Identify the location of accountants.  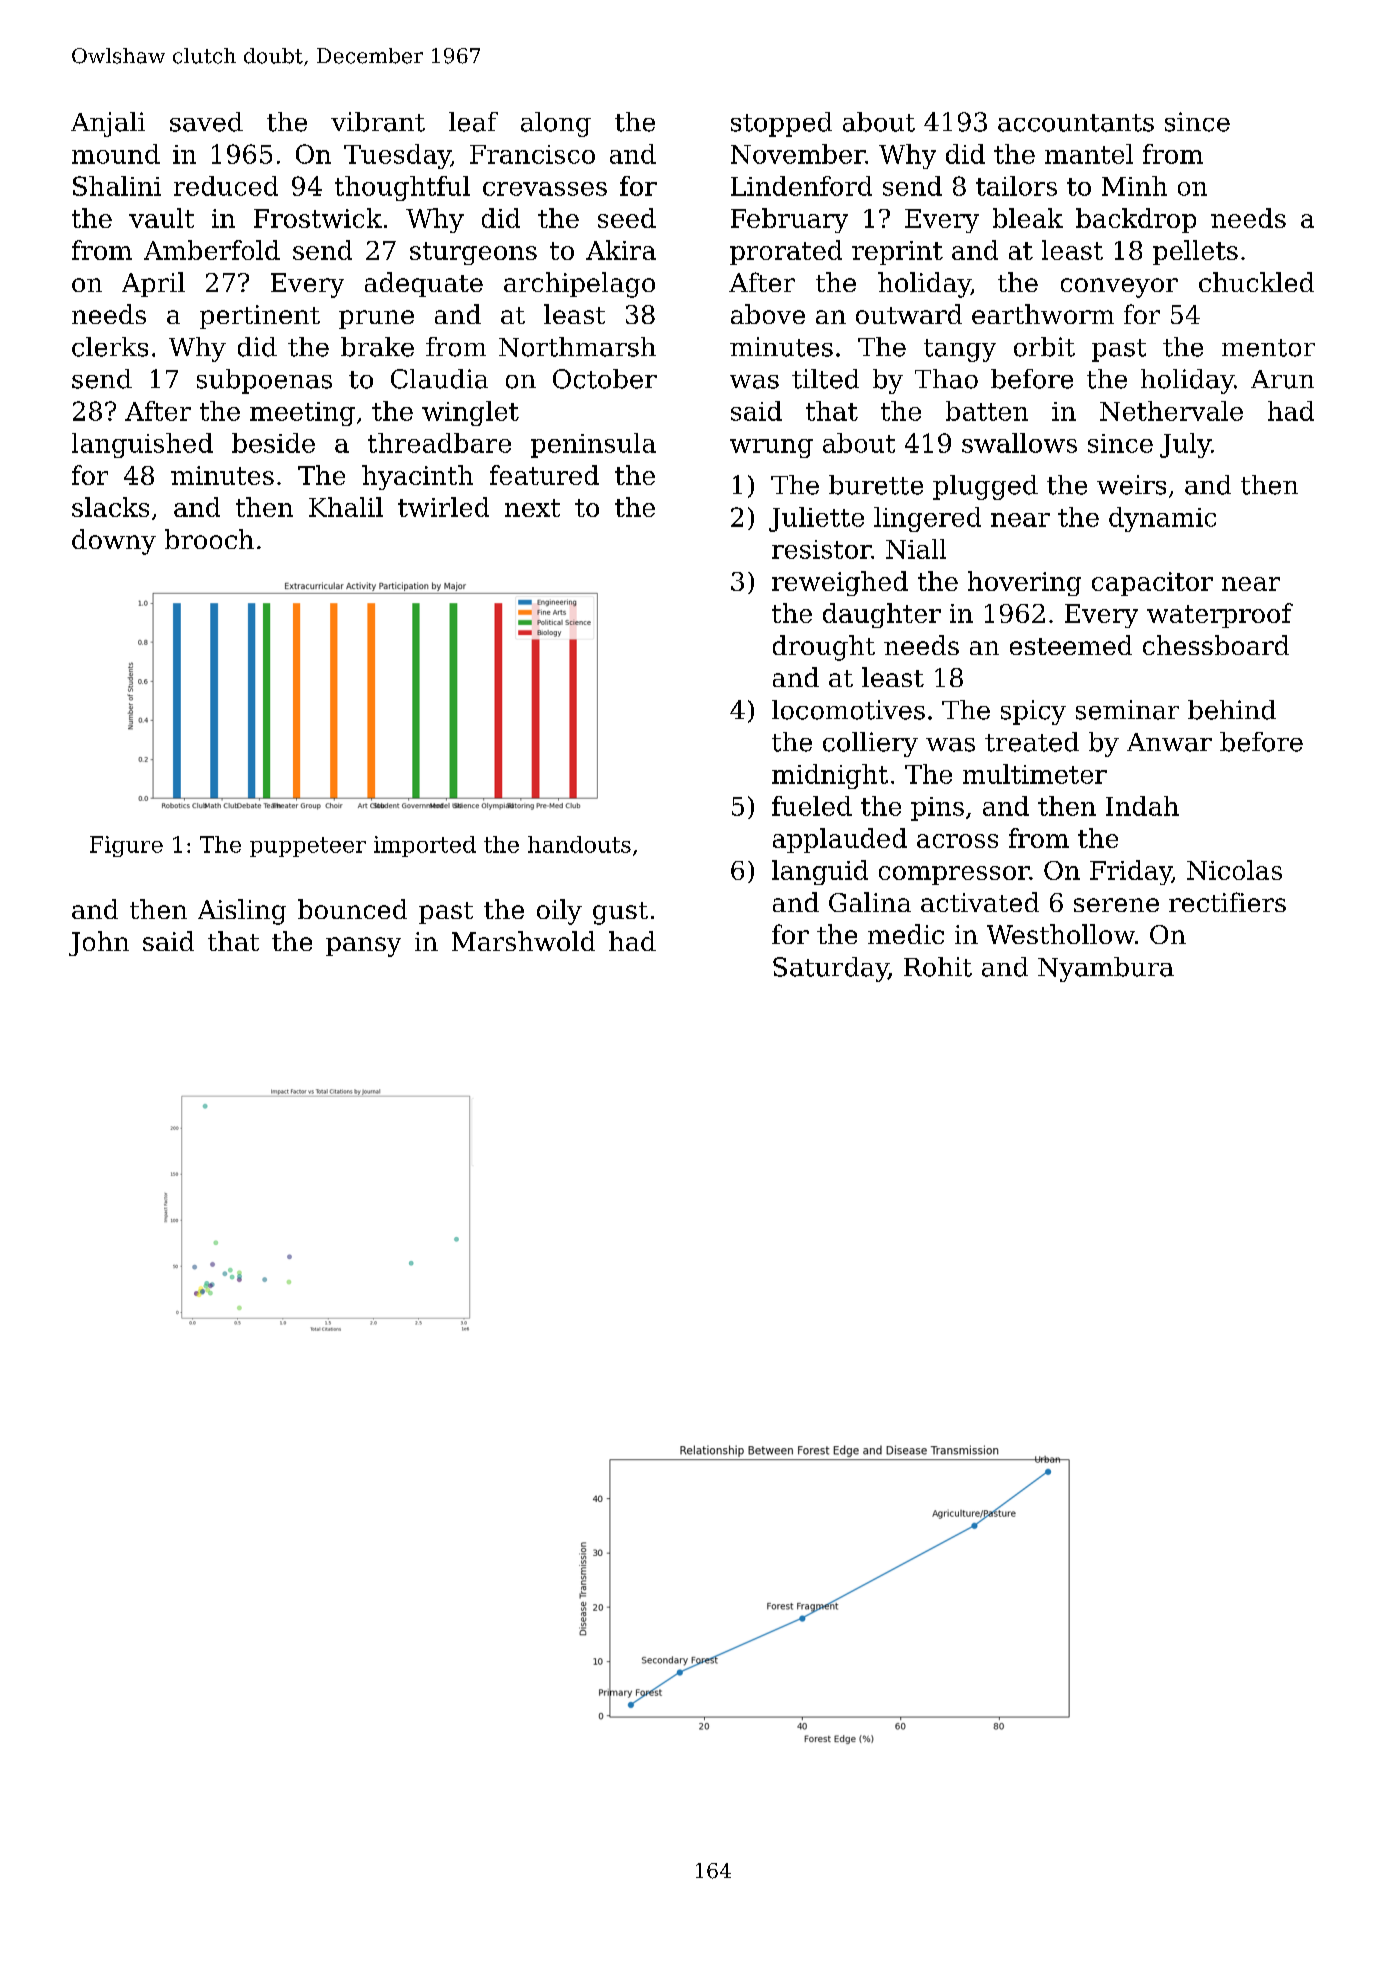
(1076, 123).
